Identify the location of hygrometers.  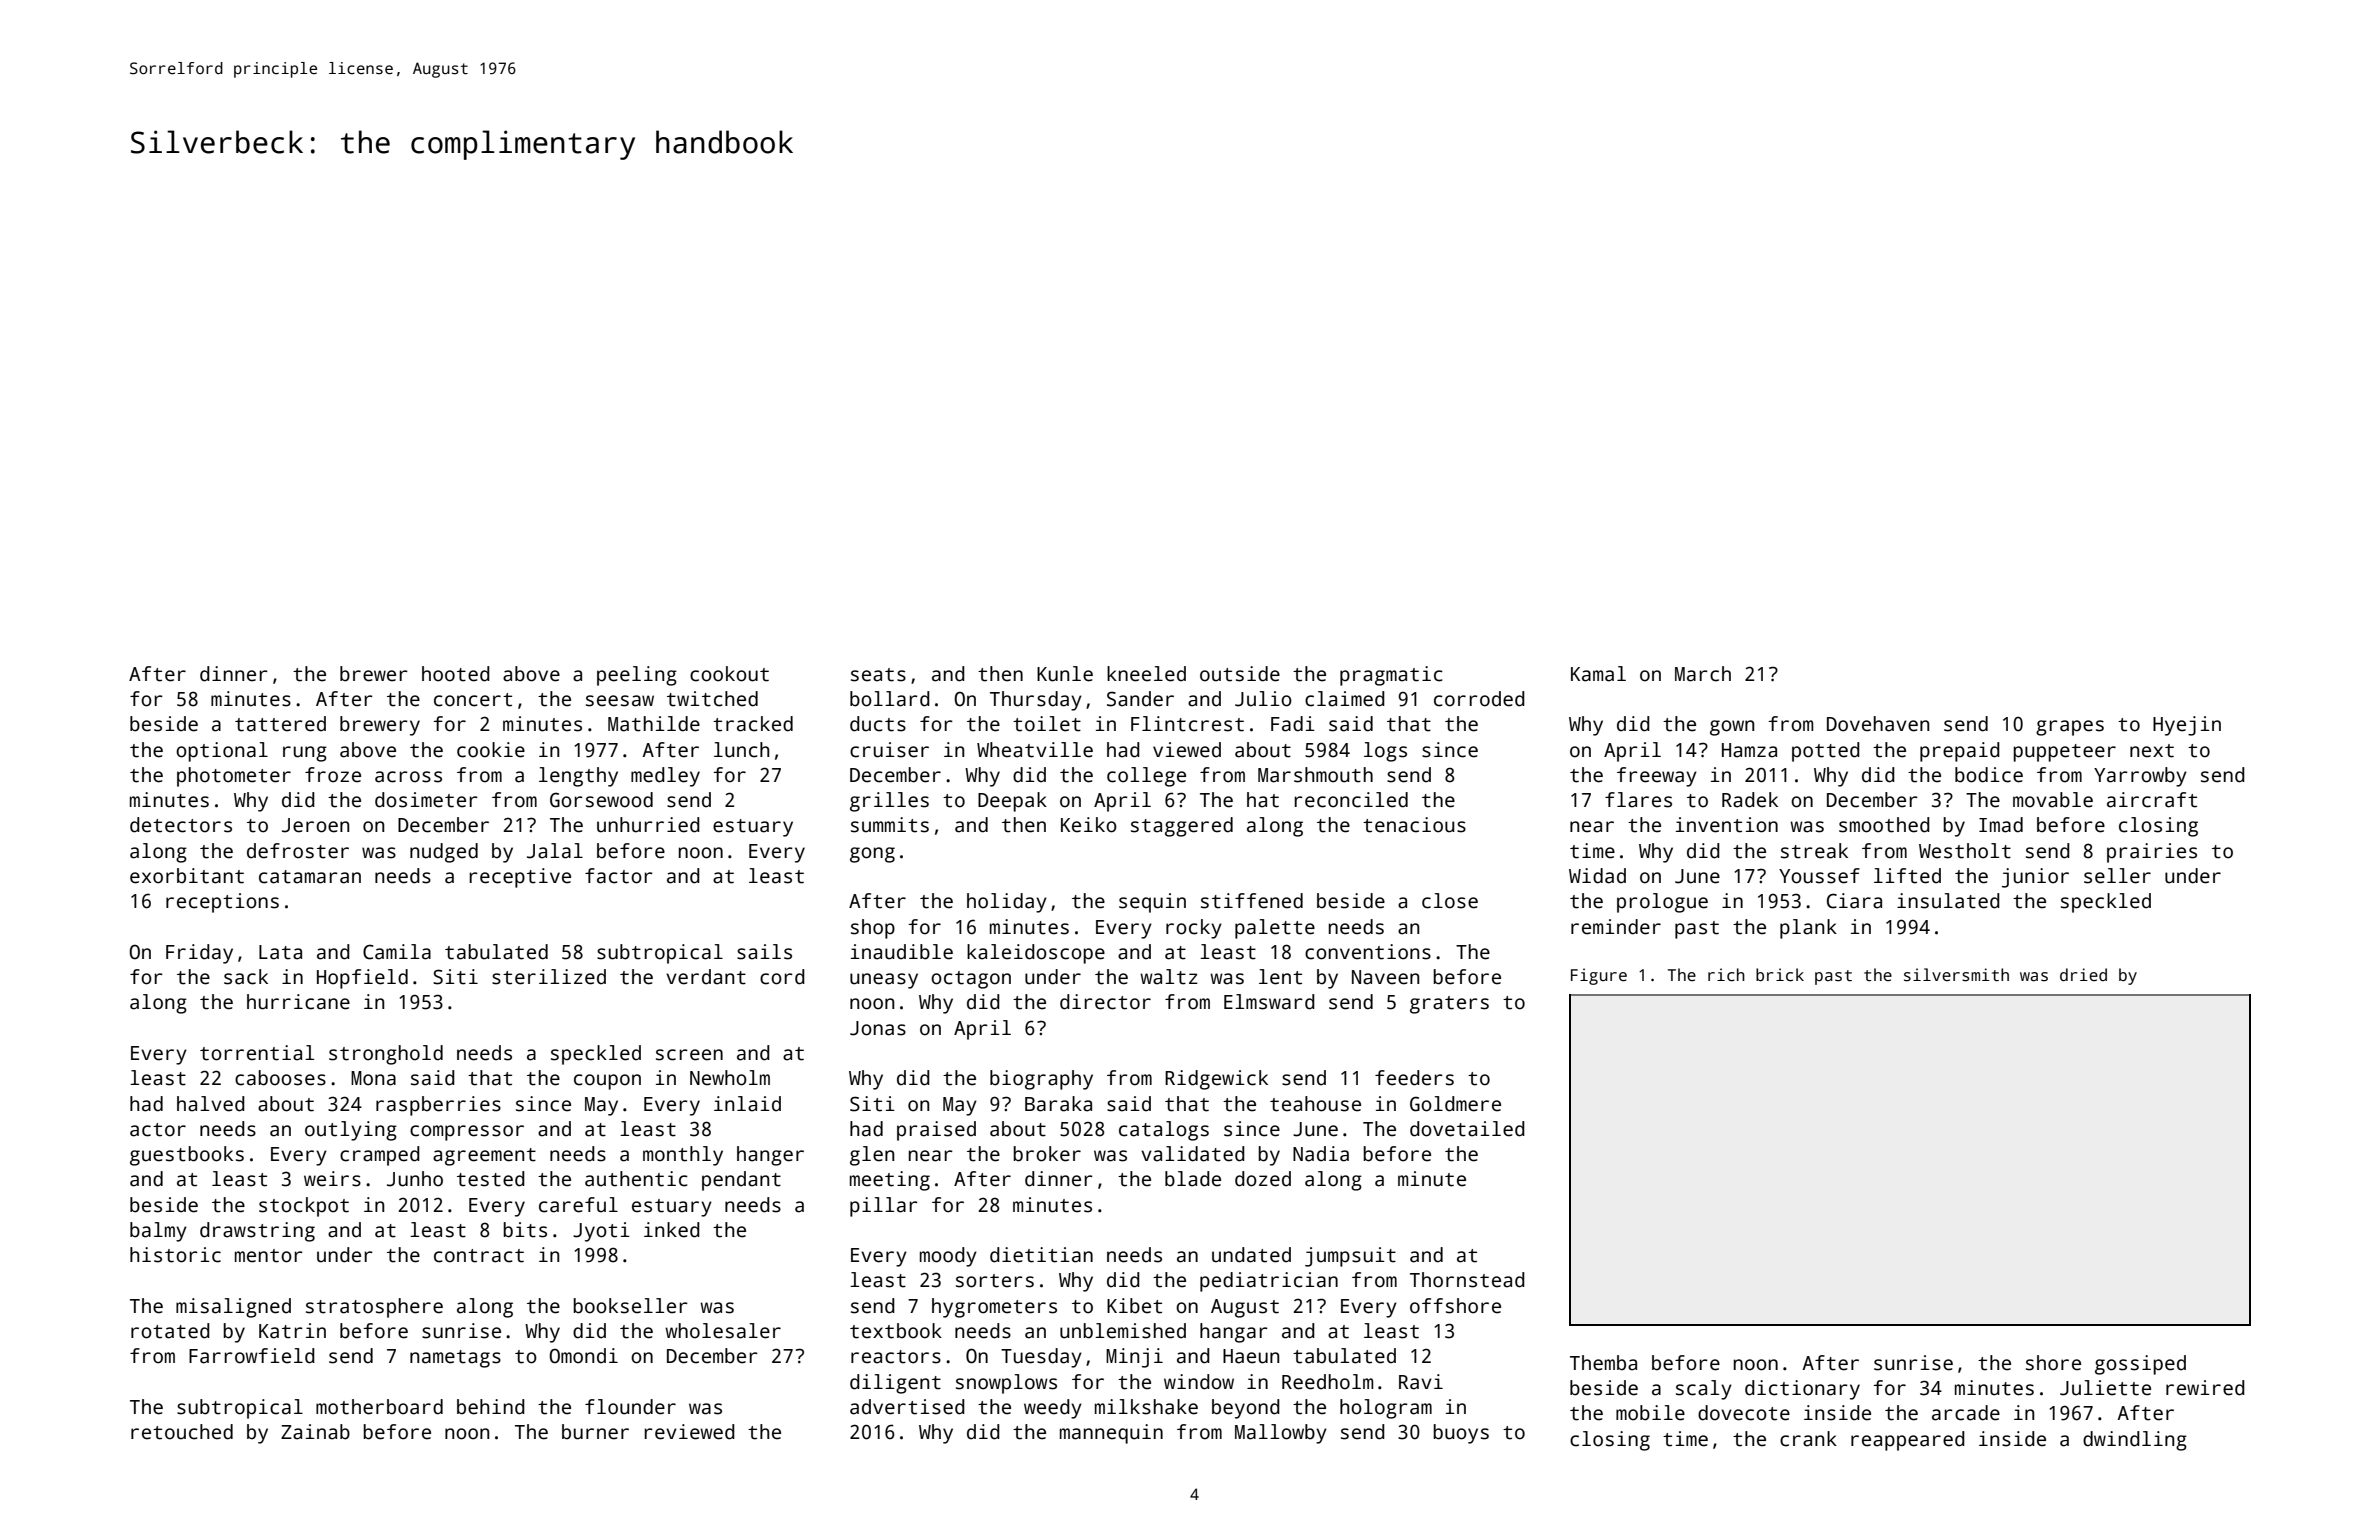
(994, 1308).
